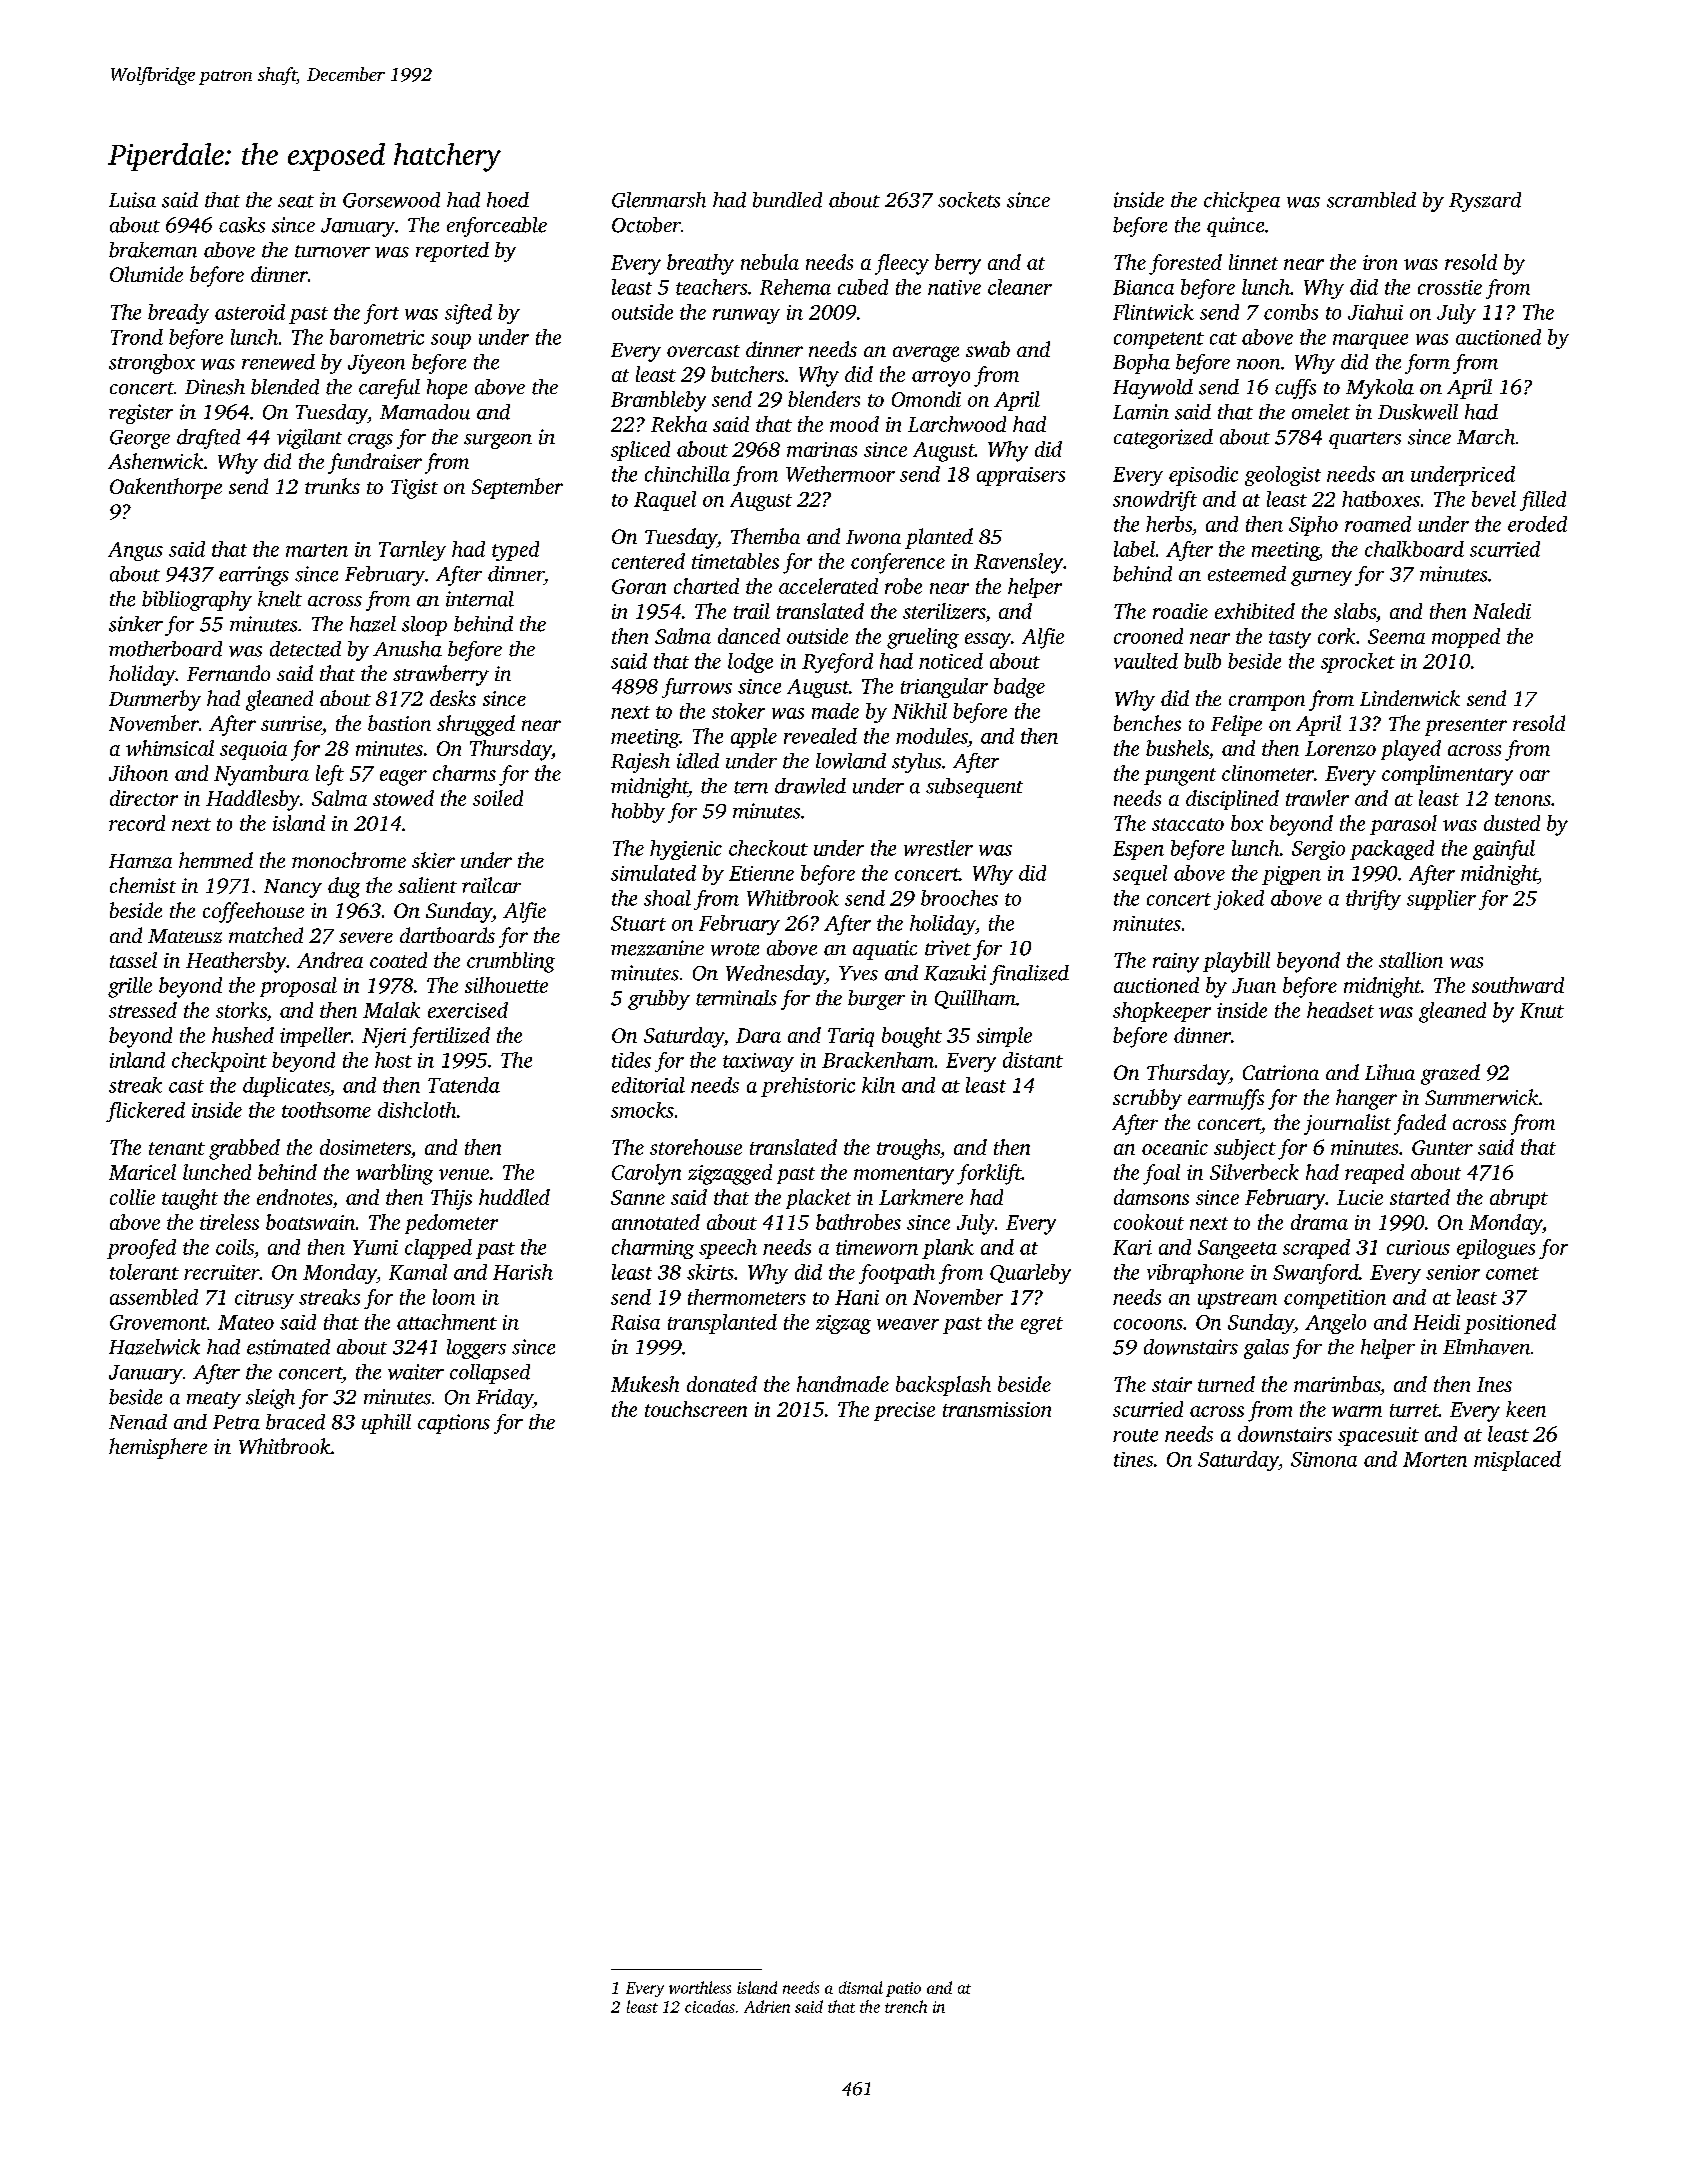  Describe the element at coordinates (1245, 1149) in the page. I see `subject` at that location.
